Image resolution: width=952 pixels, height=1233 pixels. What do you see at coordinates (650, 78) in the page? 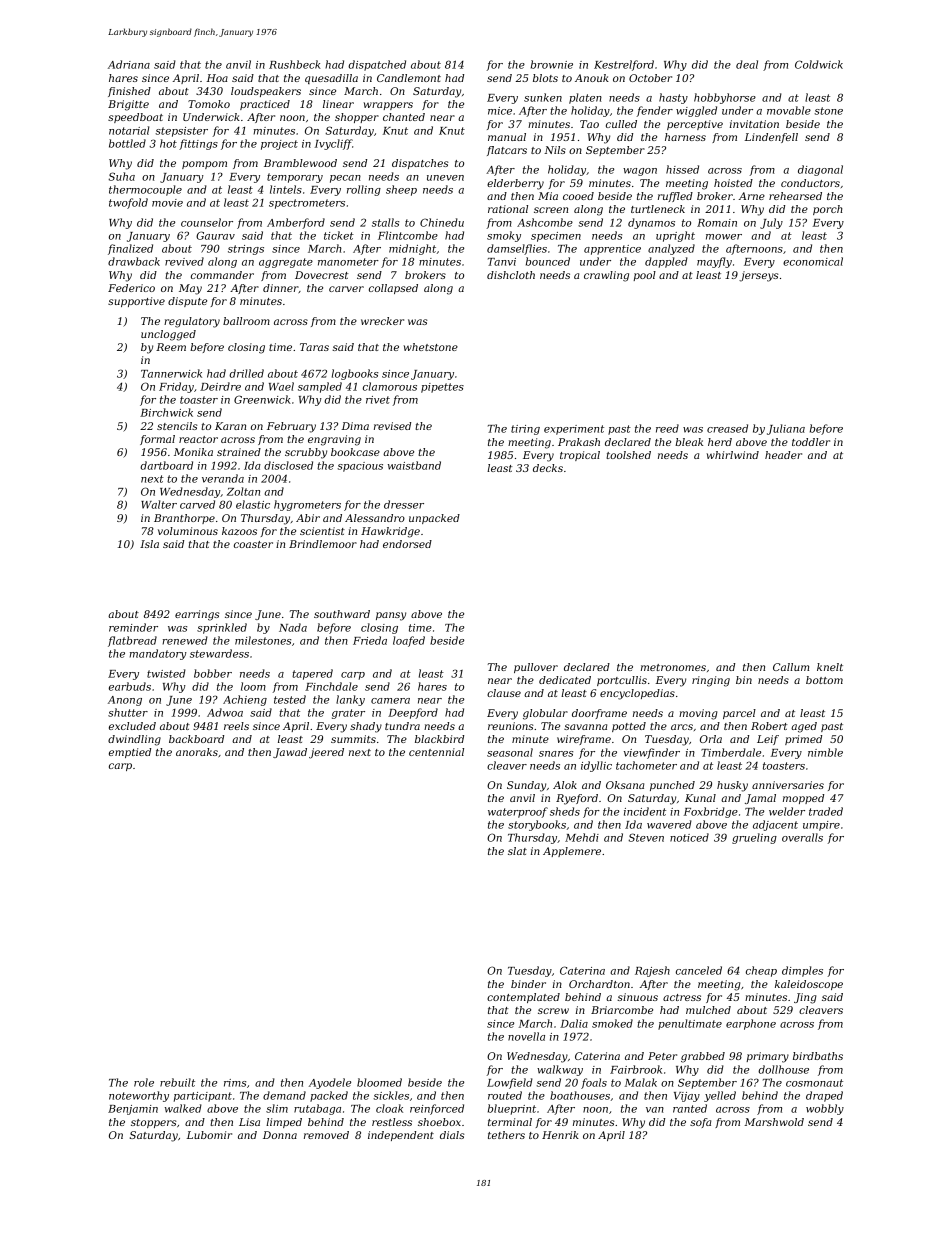
I see `October` at bounding box center [650, 78].
